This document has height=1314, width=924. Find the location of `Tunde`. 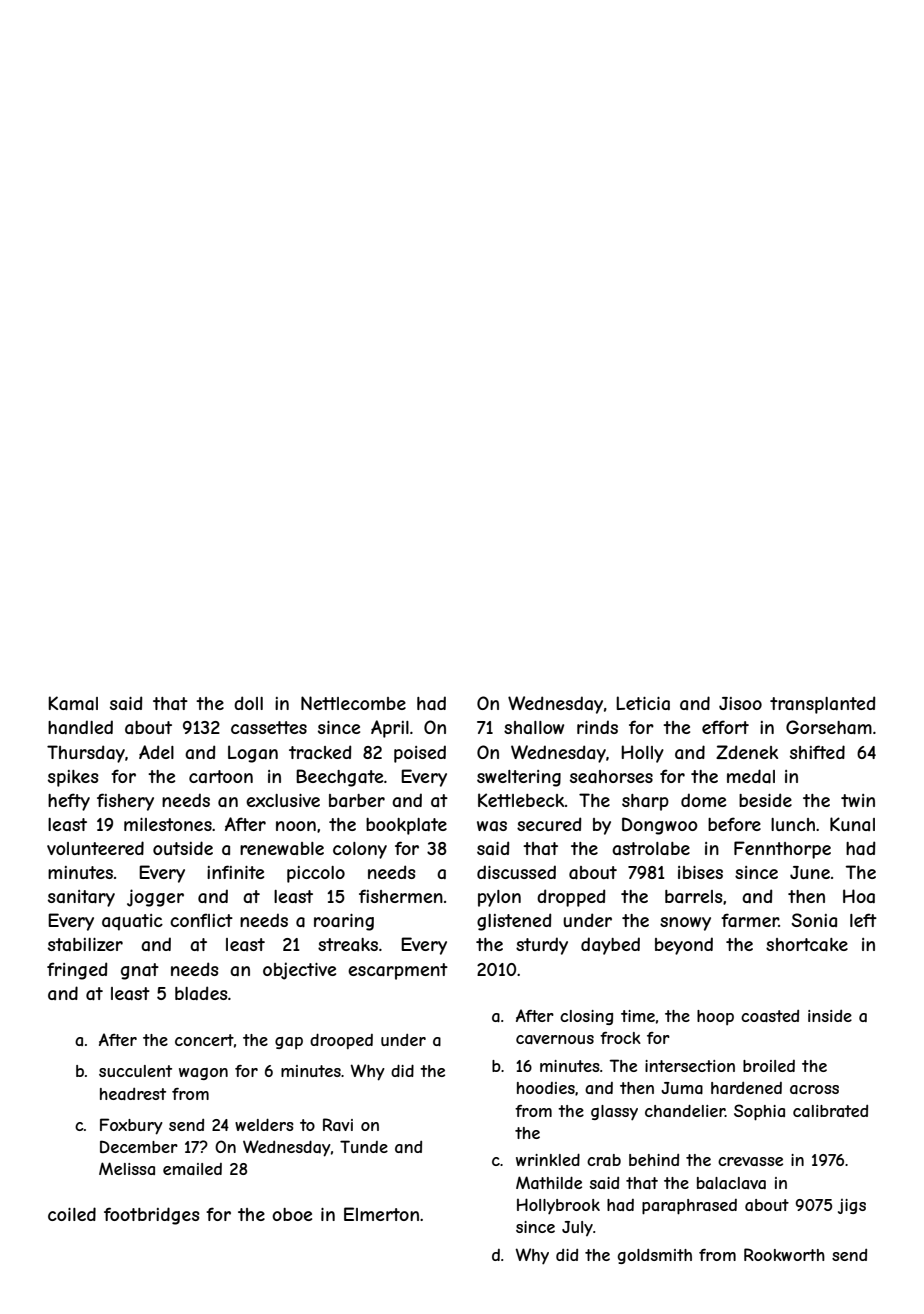

Tunde is located at coordinates (364, 1146).
